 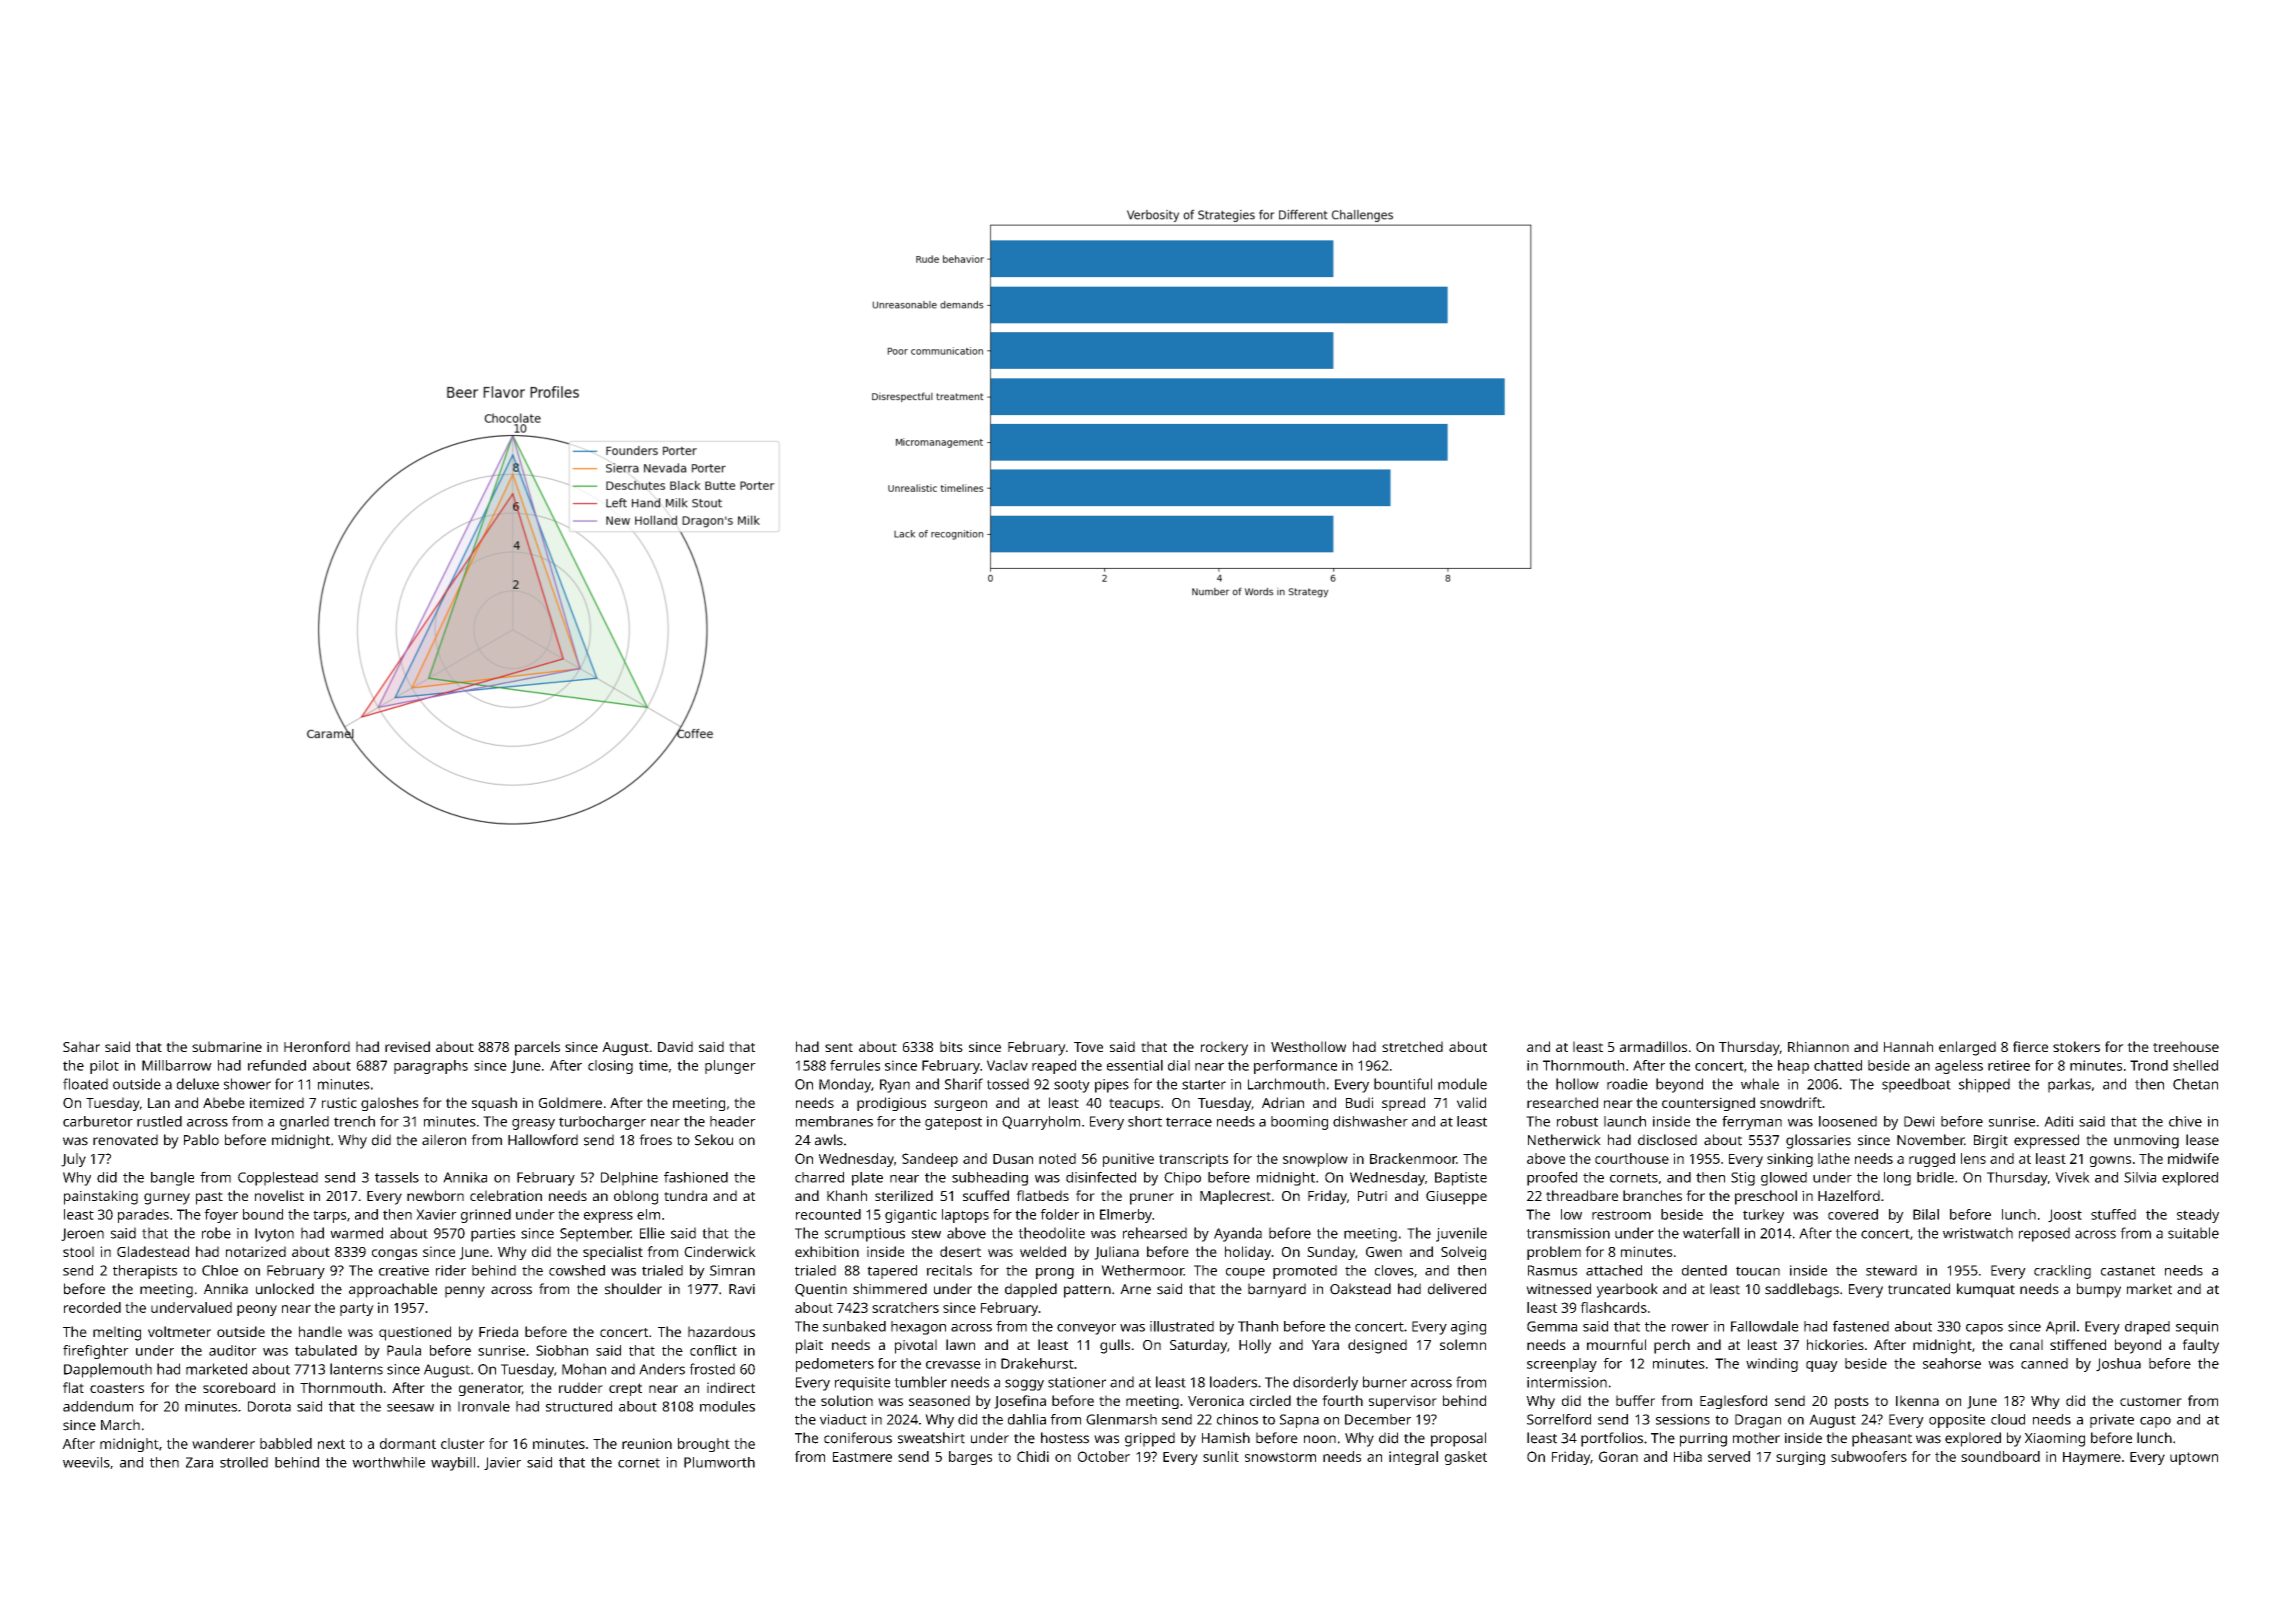 I want to click on bangle, so click(x=172, y=1179).
